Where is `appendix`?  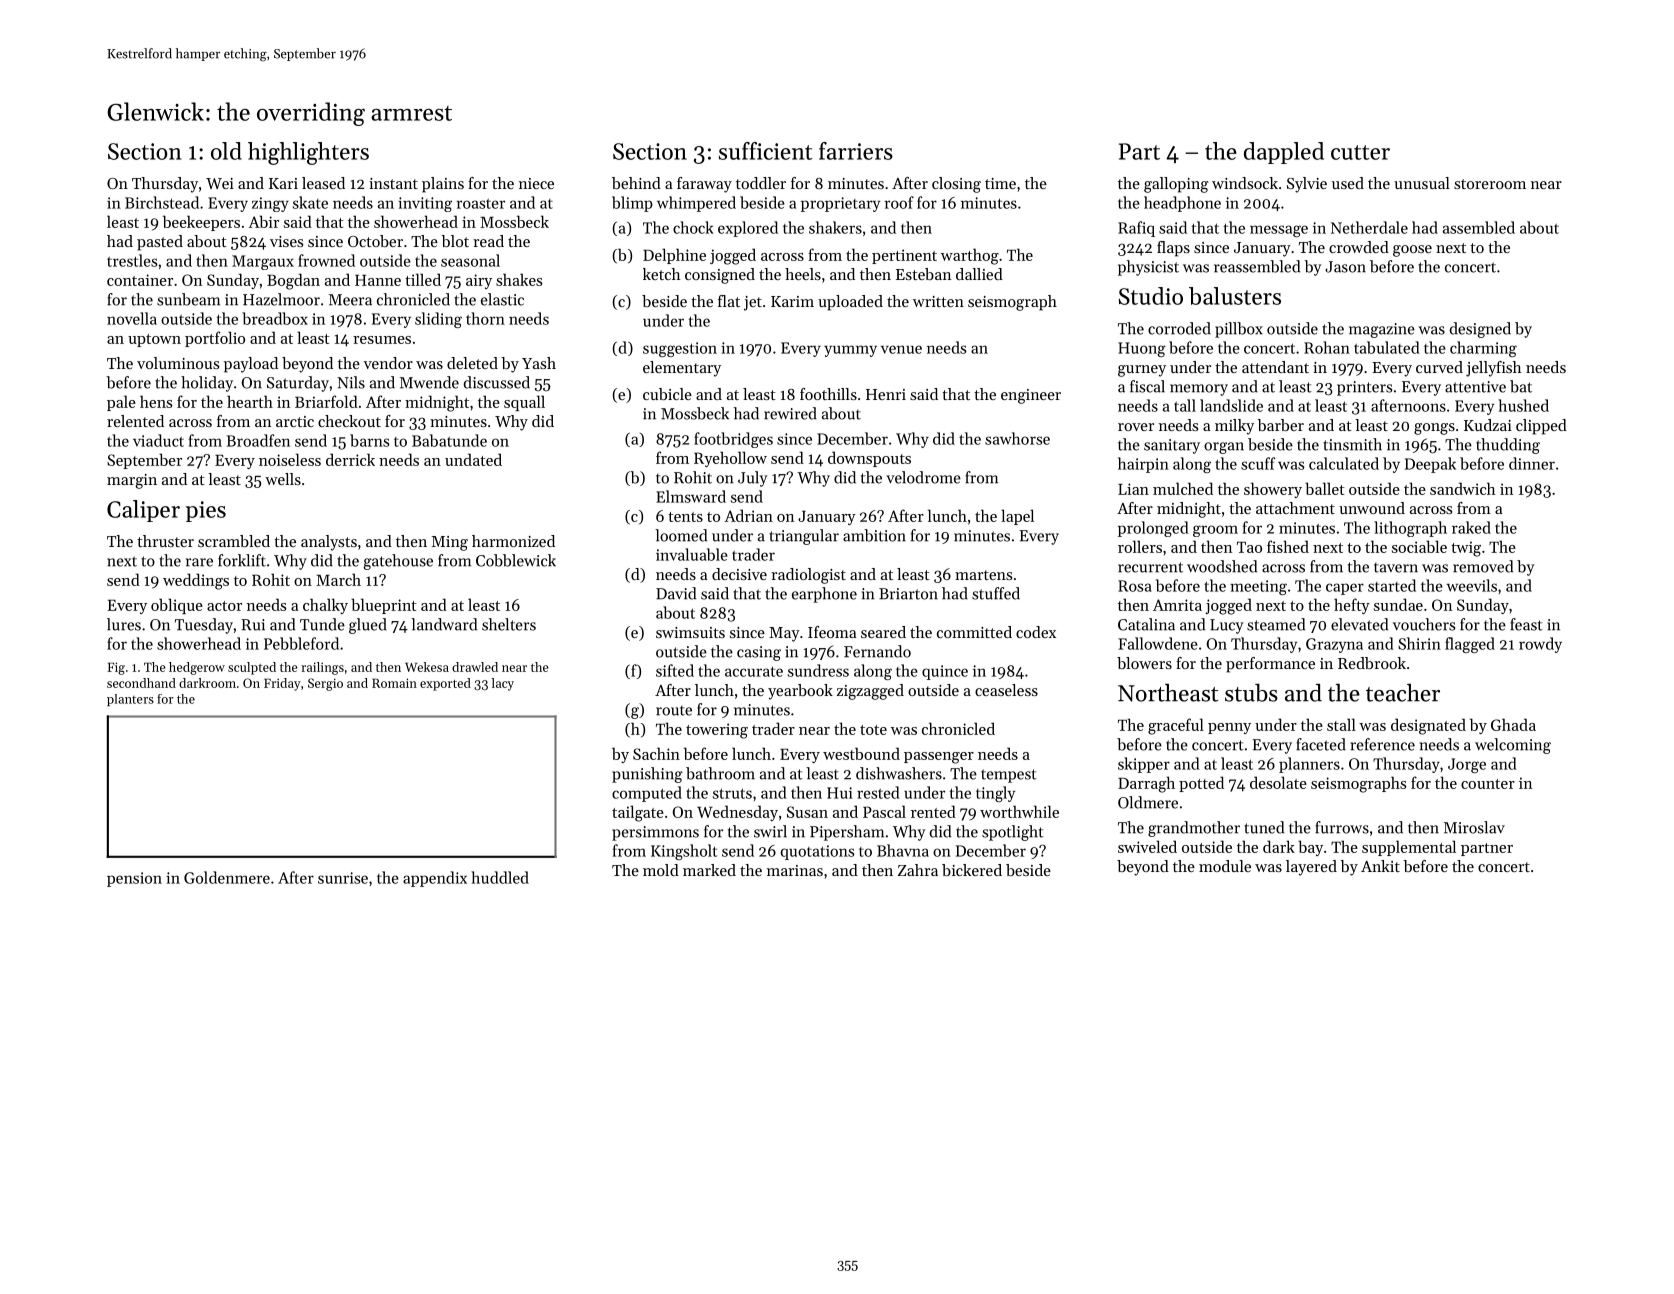
appendix is located at coordinates (435, 879).
